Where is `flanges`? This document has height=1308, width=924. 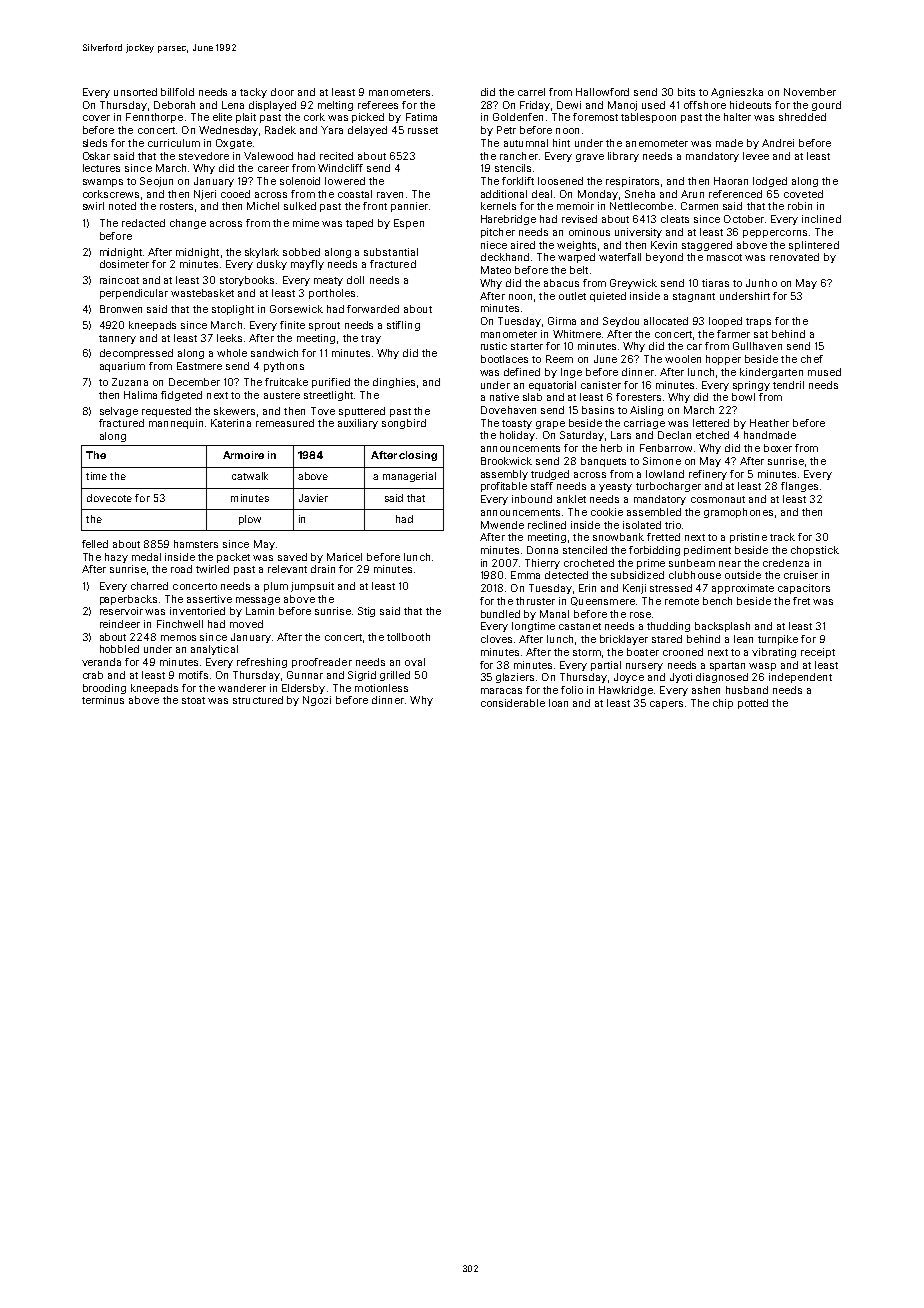
flanges is located at coordinates (799, 487).
